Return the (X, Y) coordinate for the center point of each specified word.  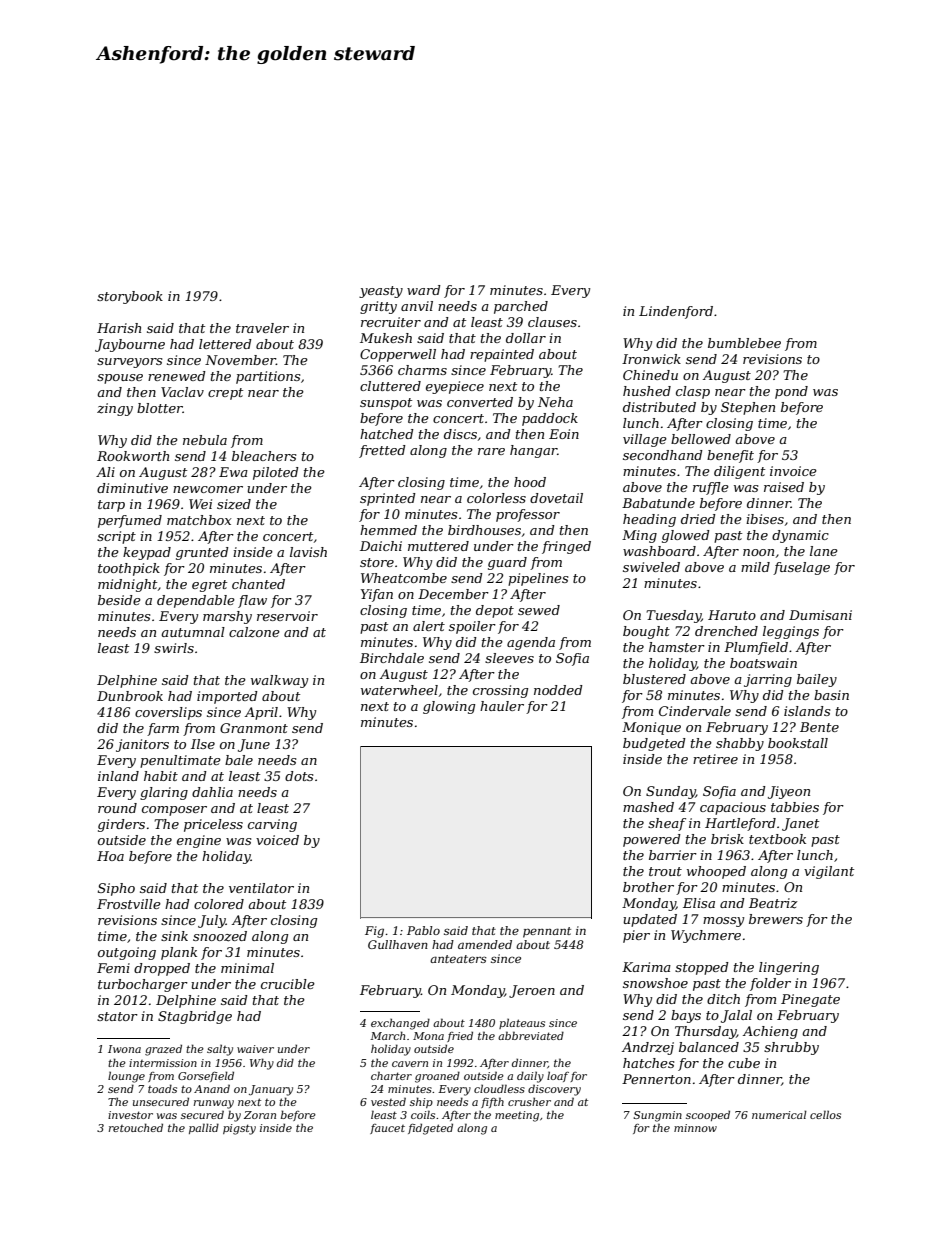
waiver (255, 1049)
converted (480, 402)
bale (239, 760)
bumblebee (744, 343)
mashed (648, 807)
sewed (539, 610)
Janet (800, 824)
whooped (716, 872)
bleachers (264, 456)
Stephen (748, 408)
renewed (177, 376)
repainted (502, 355)
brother (648, 887)
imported (227, 697)
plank (179, 953)
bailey (817, 680)
